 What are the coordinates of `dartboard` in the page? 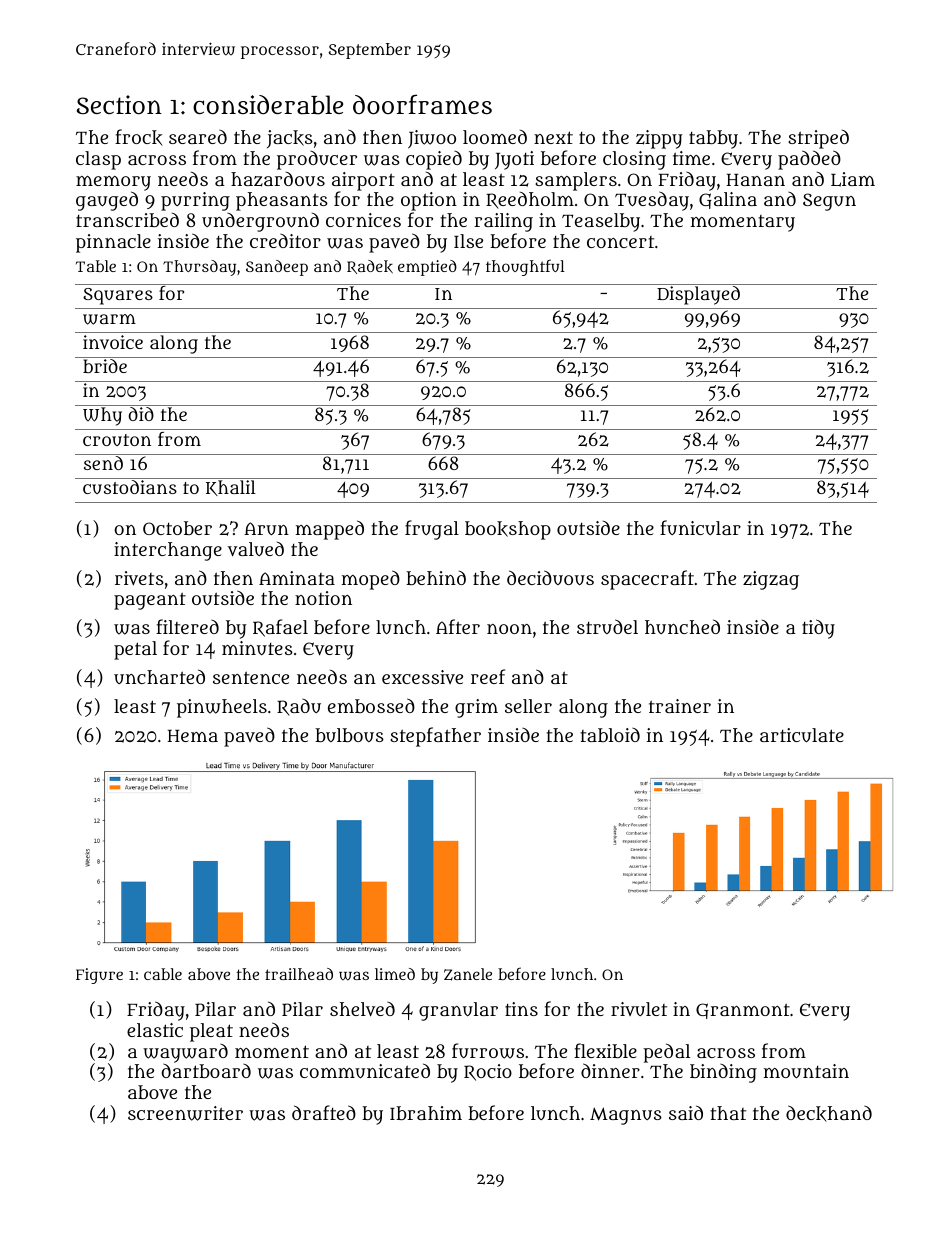 It's located at (206, 1071).
